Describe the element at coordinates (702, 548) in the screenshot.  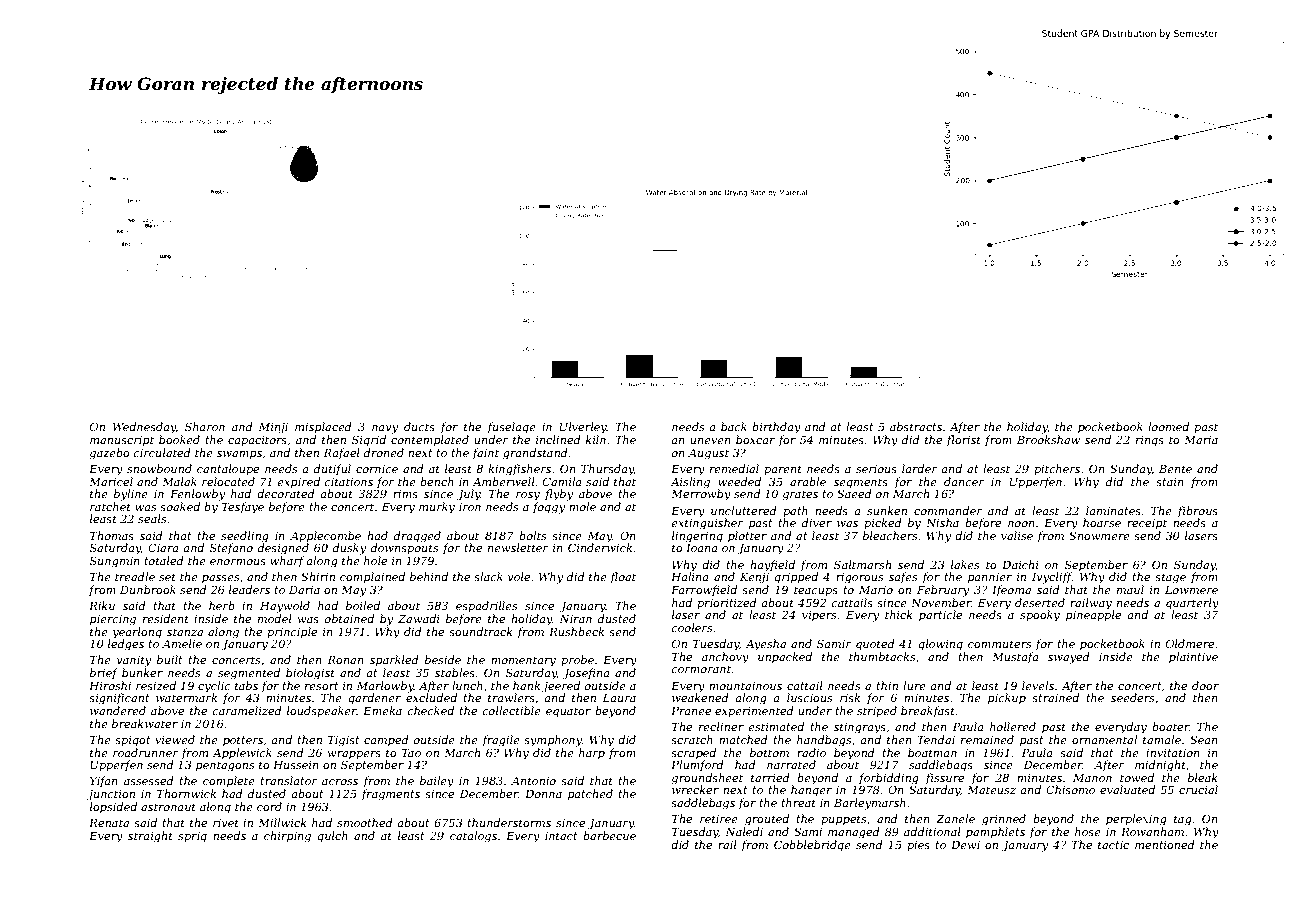
I see `Ioana` at that location.
